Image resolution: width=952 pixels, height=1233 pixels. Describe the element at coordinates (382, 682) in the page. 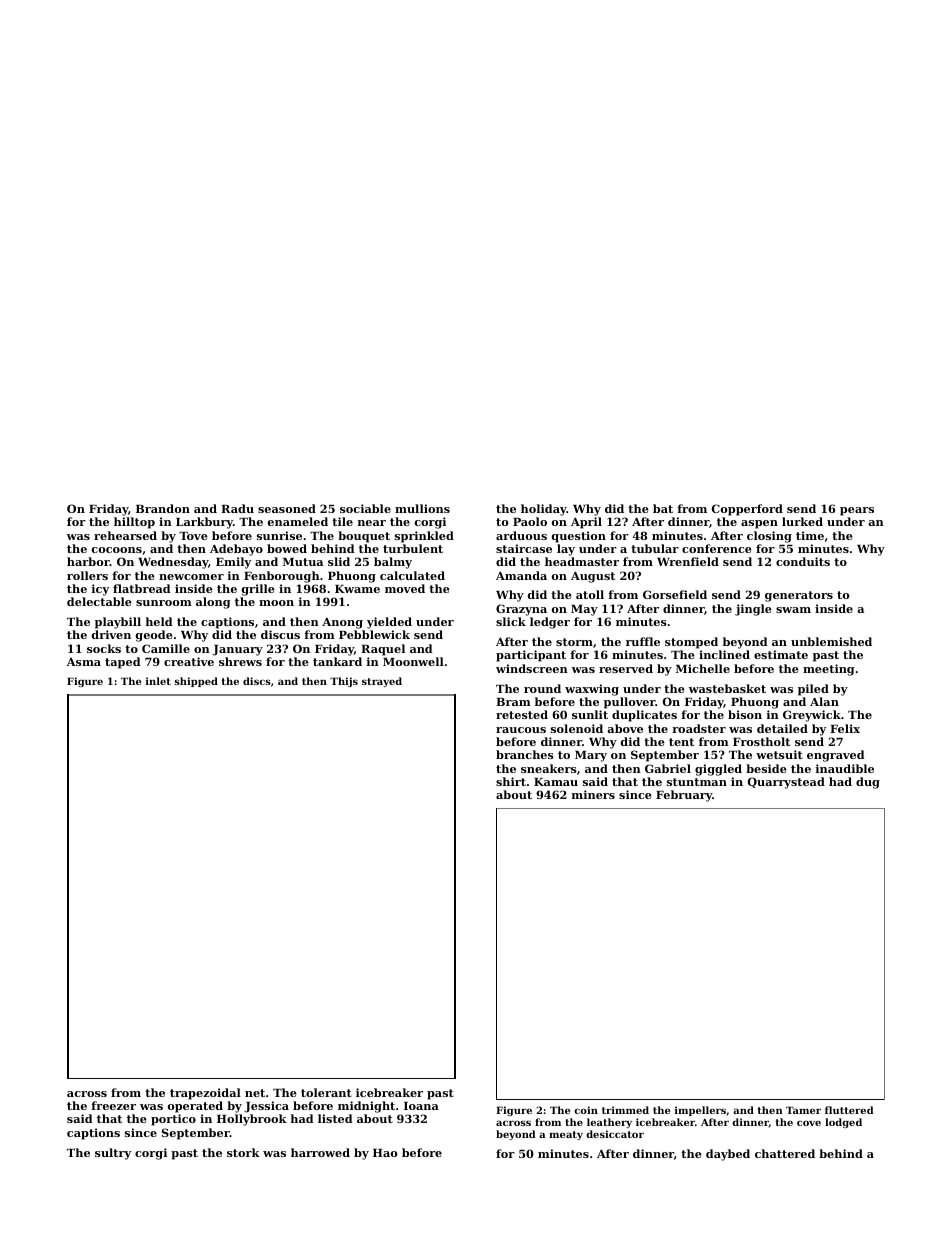

I see `strayed` at that location.
